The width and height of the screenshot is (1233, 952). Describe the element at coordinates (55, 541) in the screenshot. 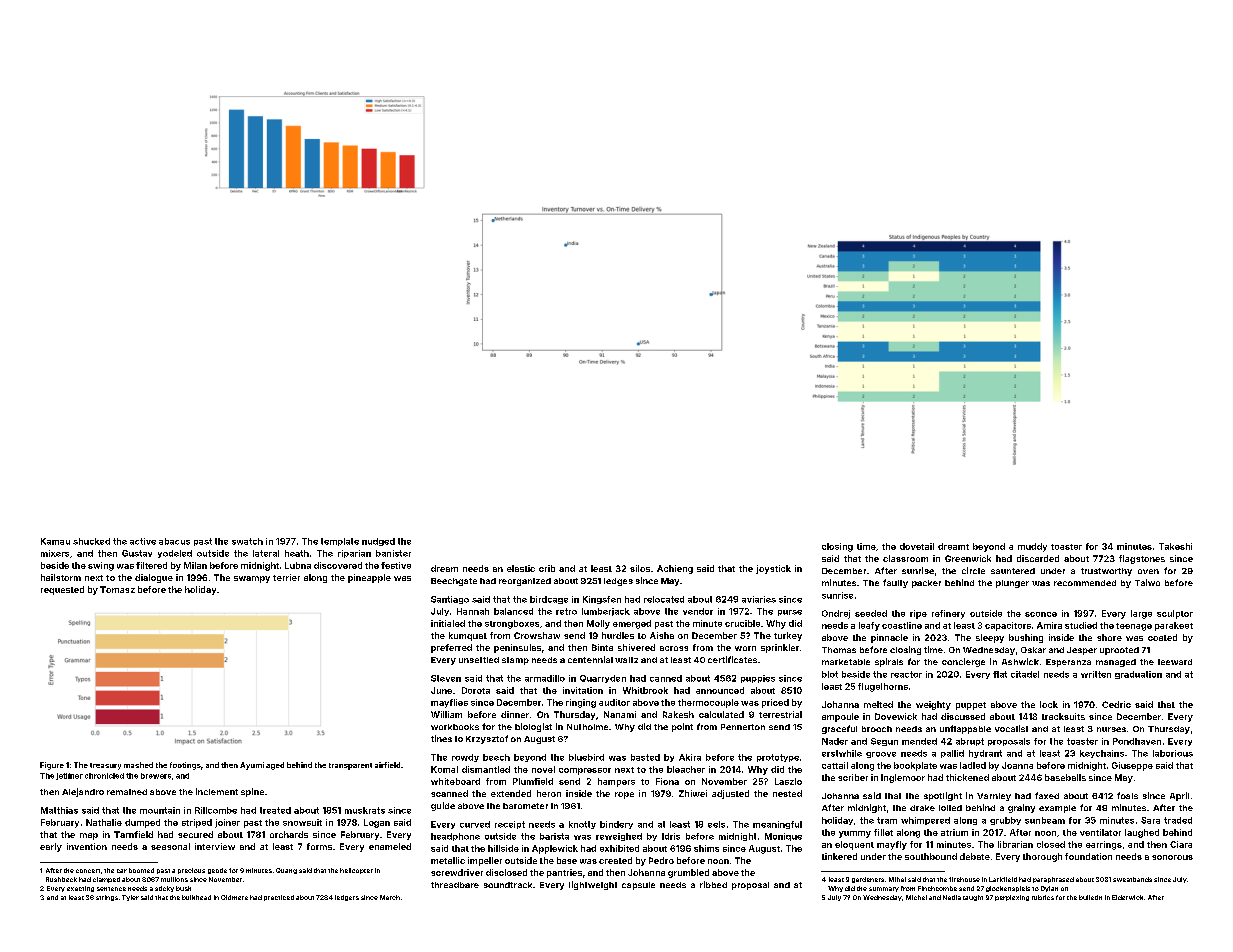

I see `Kamau` at that location.
